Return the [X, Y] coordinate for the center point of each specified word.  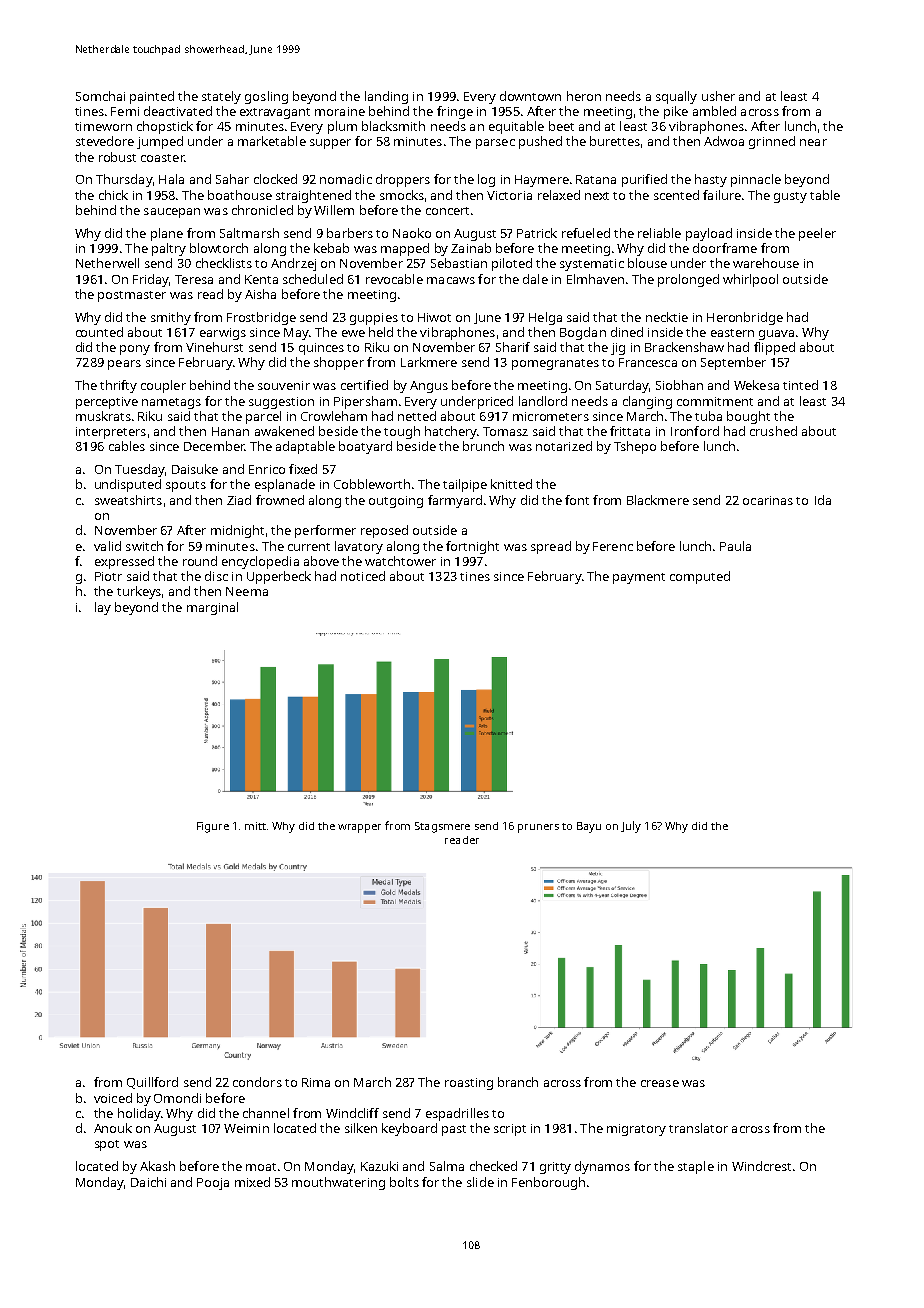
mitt [255, 826]
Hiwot [434, 317]
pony [135, 350]
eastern [732, 333]
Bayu [589, 827]
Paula [735, 546]
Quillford [152, 1083]
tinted [800, 385]
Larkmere [429, 362]
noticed [363, 576]
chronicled [262, 210]
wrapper [359, 828]
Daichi [148, 1182]
